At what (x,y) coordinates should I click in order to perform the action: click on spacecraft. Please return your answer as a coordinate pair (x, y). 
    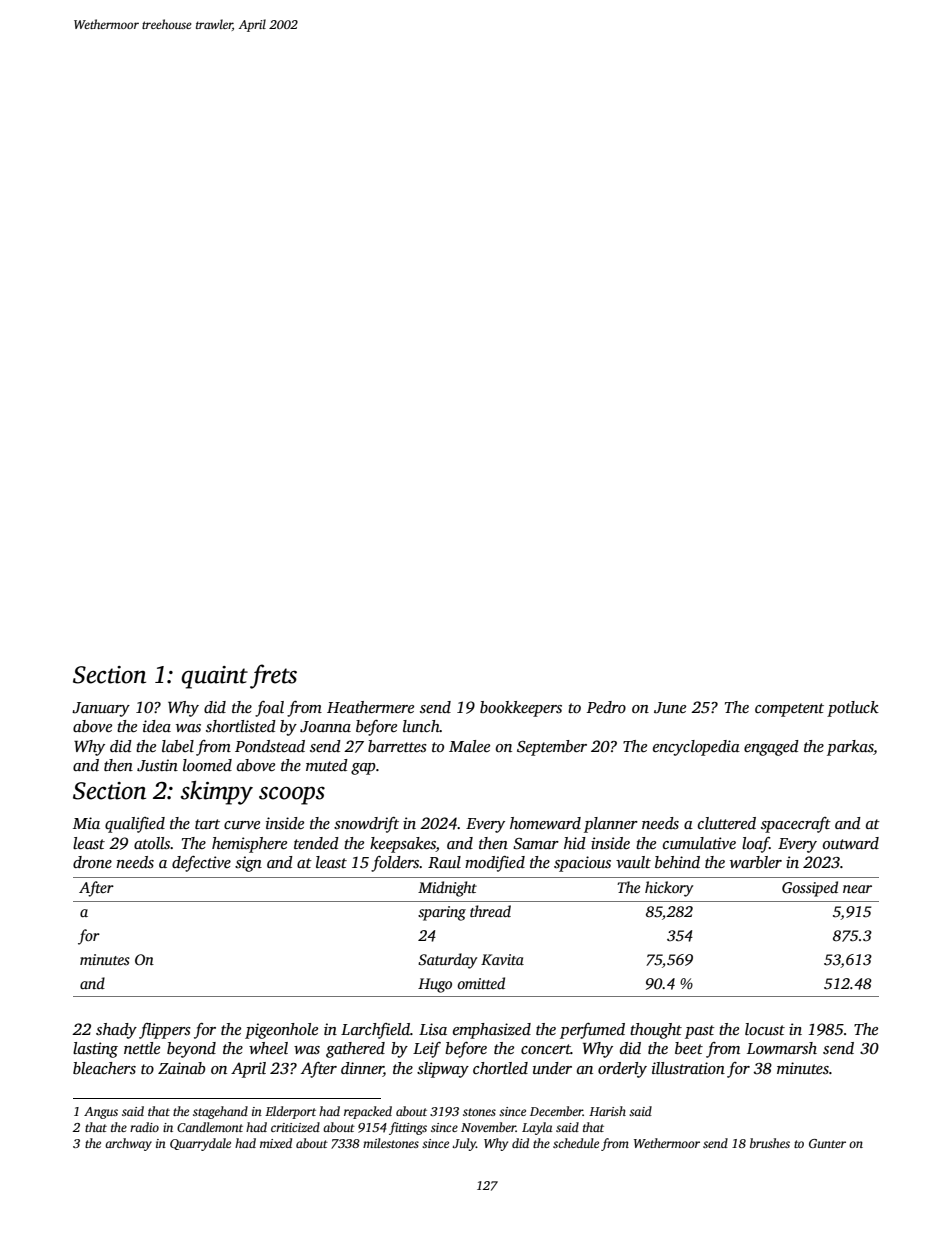
    Looking at the image, I should click on (796, 825).
